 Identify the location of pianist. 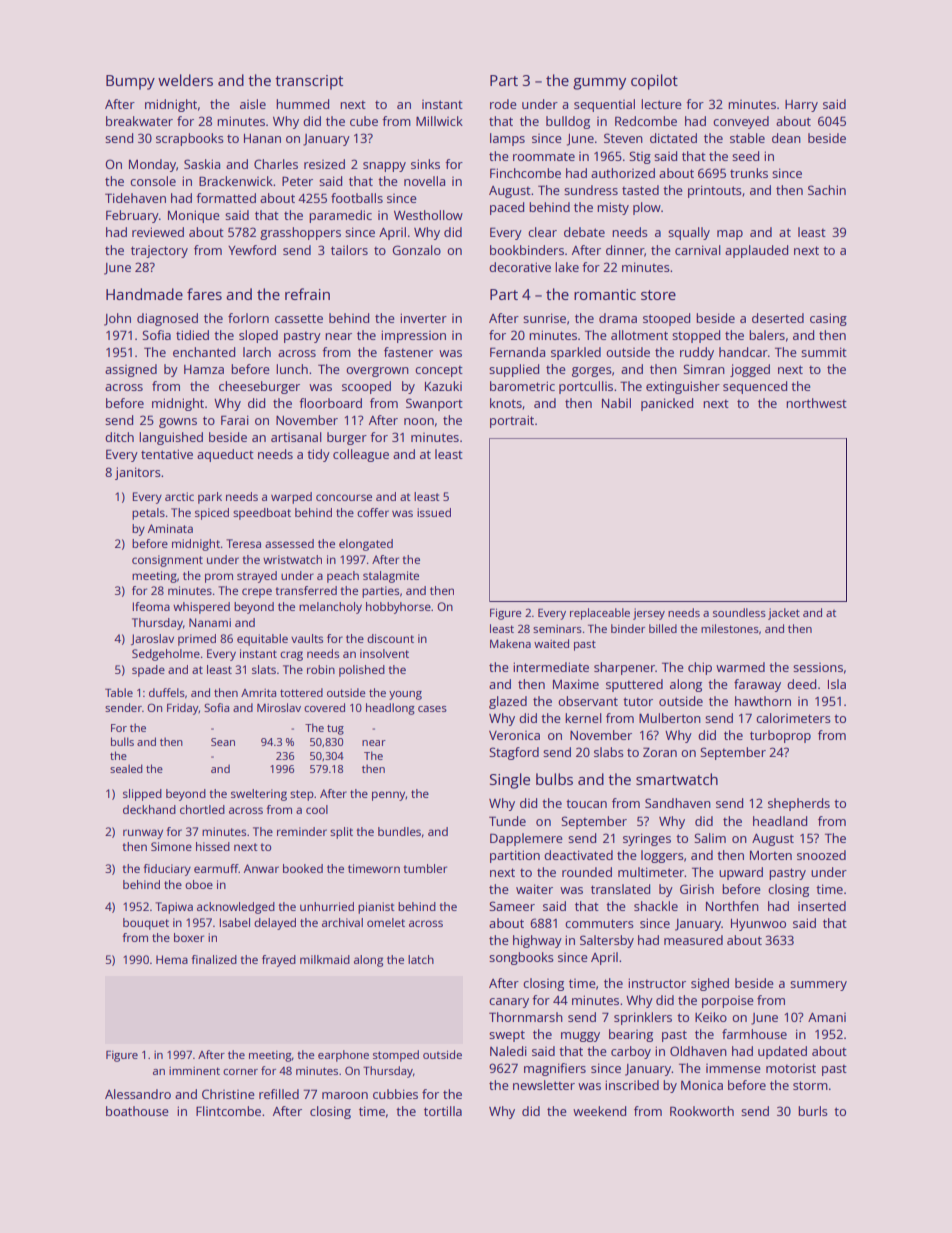
(376, 908).
